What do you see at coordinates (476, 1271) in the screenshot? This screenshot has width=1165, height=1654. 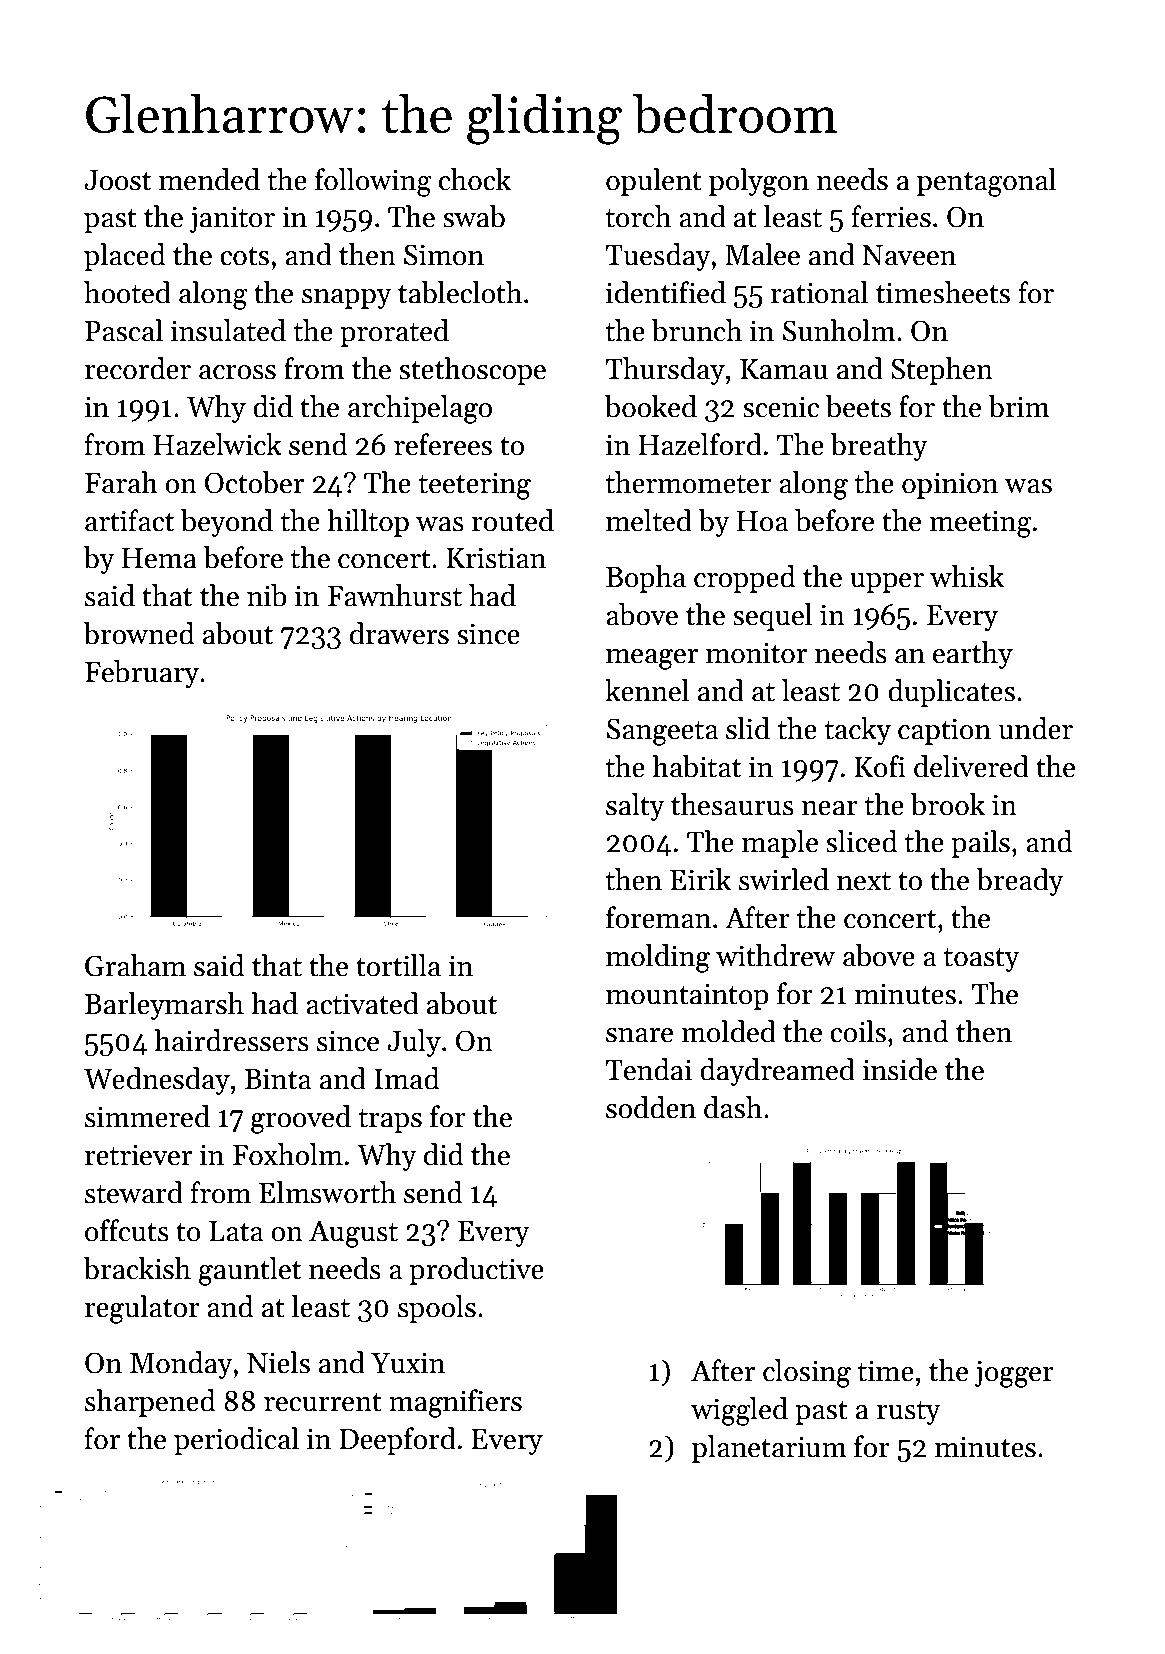 I see `productive` at bounding box center [476, 1271].
